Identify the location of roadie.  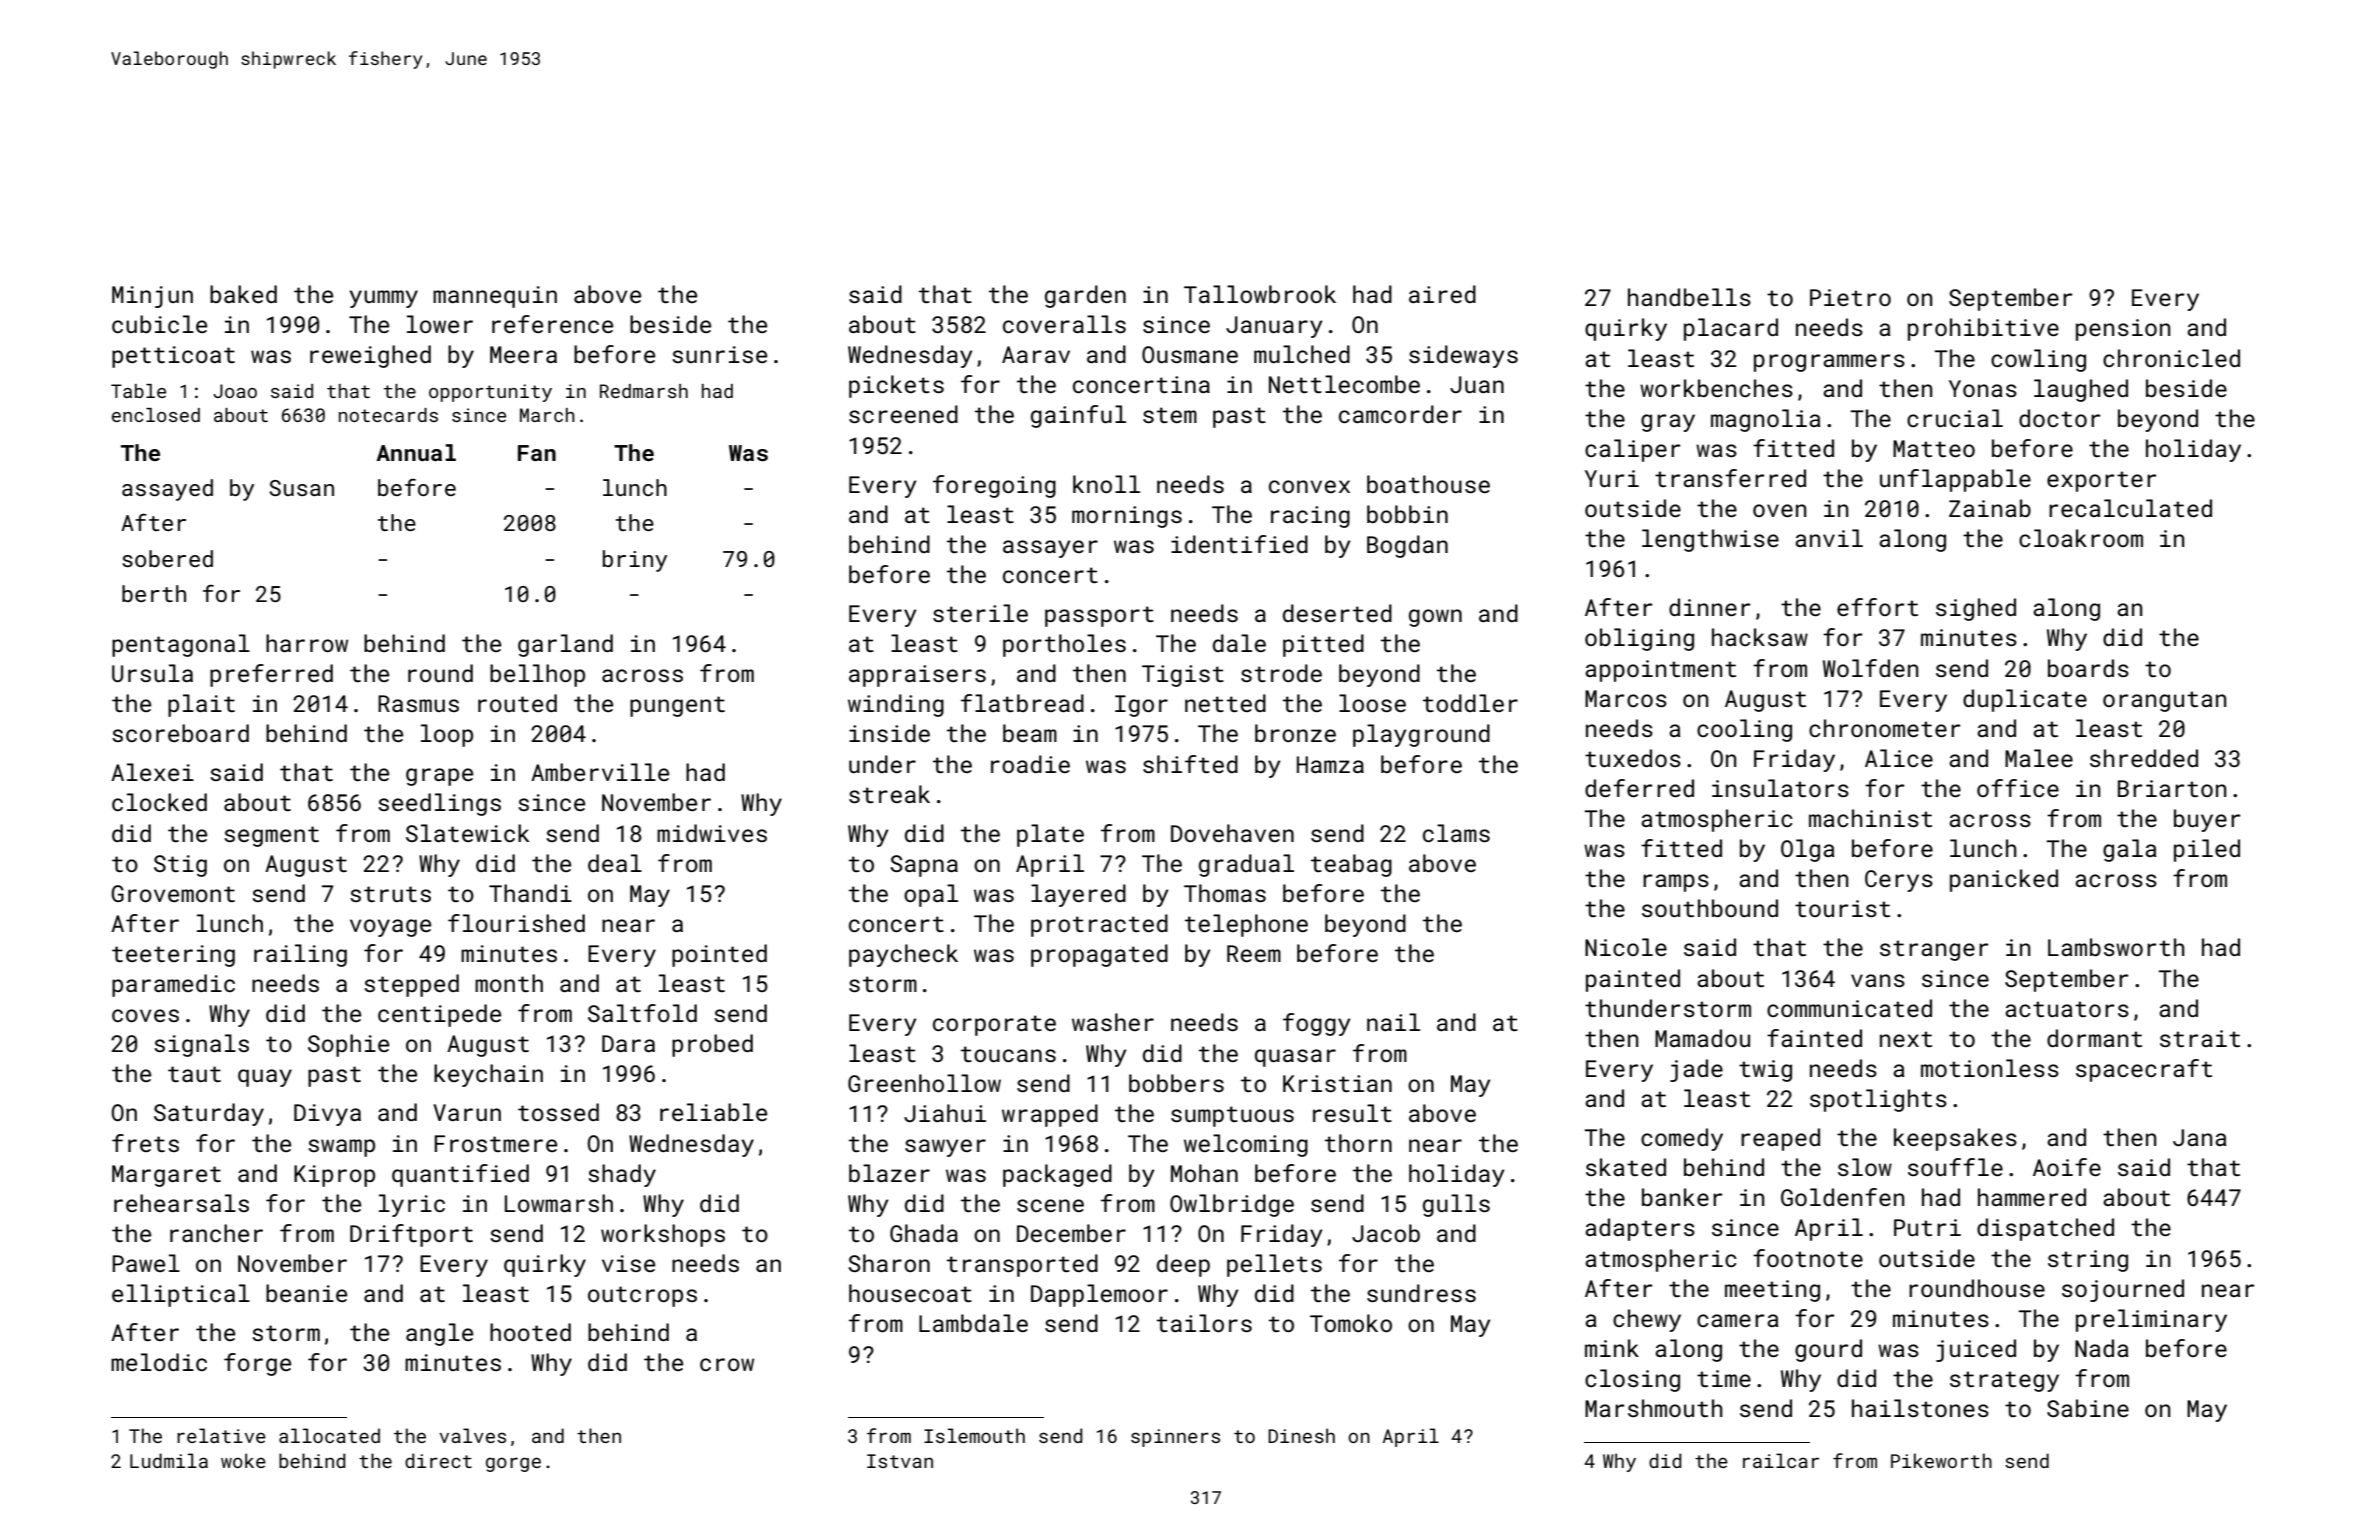
(1030, 764).
